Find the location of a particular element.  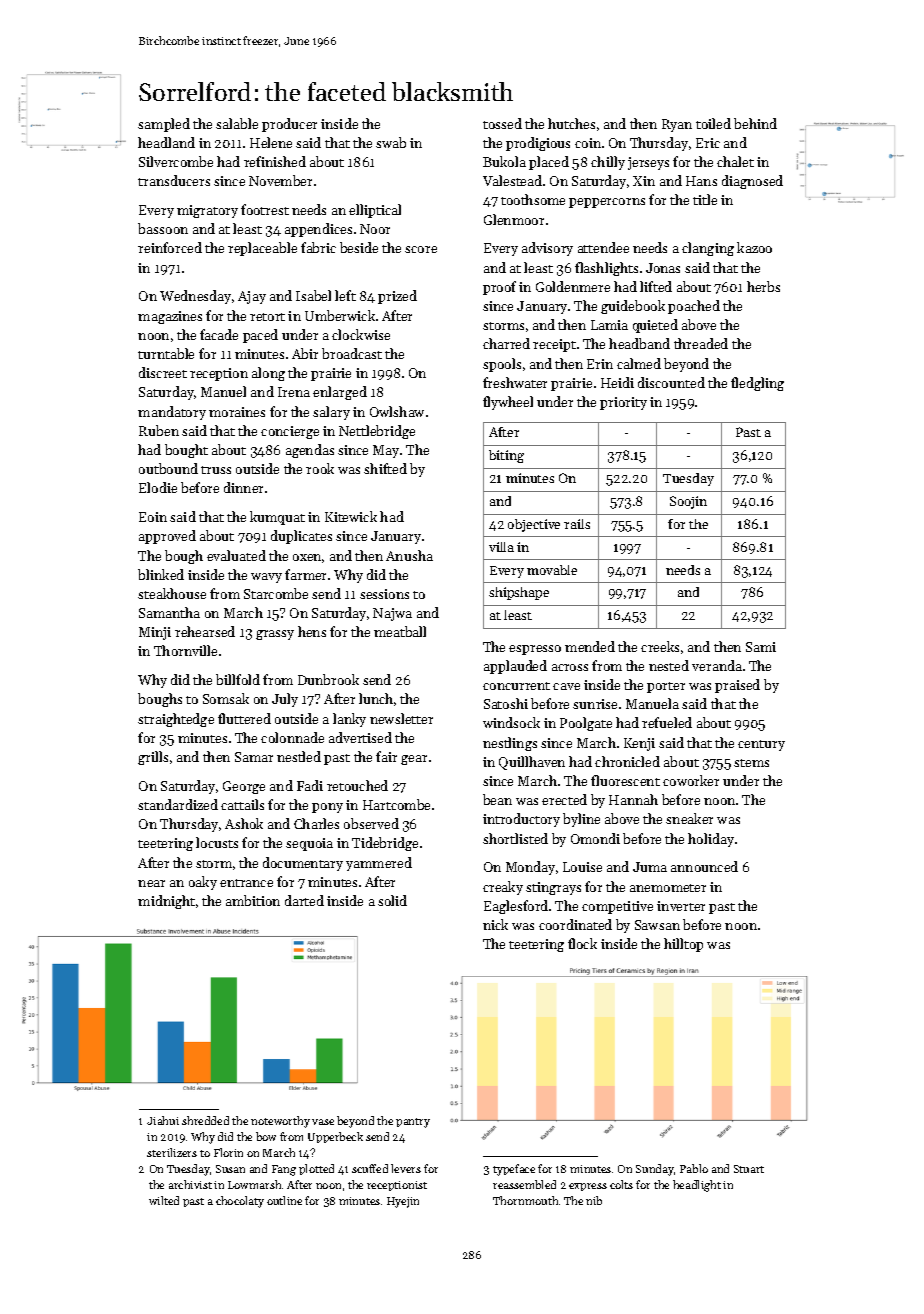

Minji is located at coordinates (155, 633).
